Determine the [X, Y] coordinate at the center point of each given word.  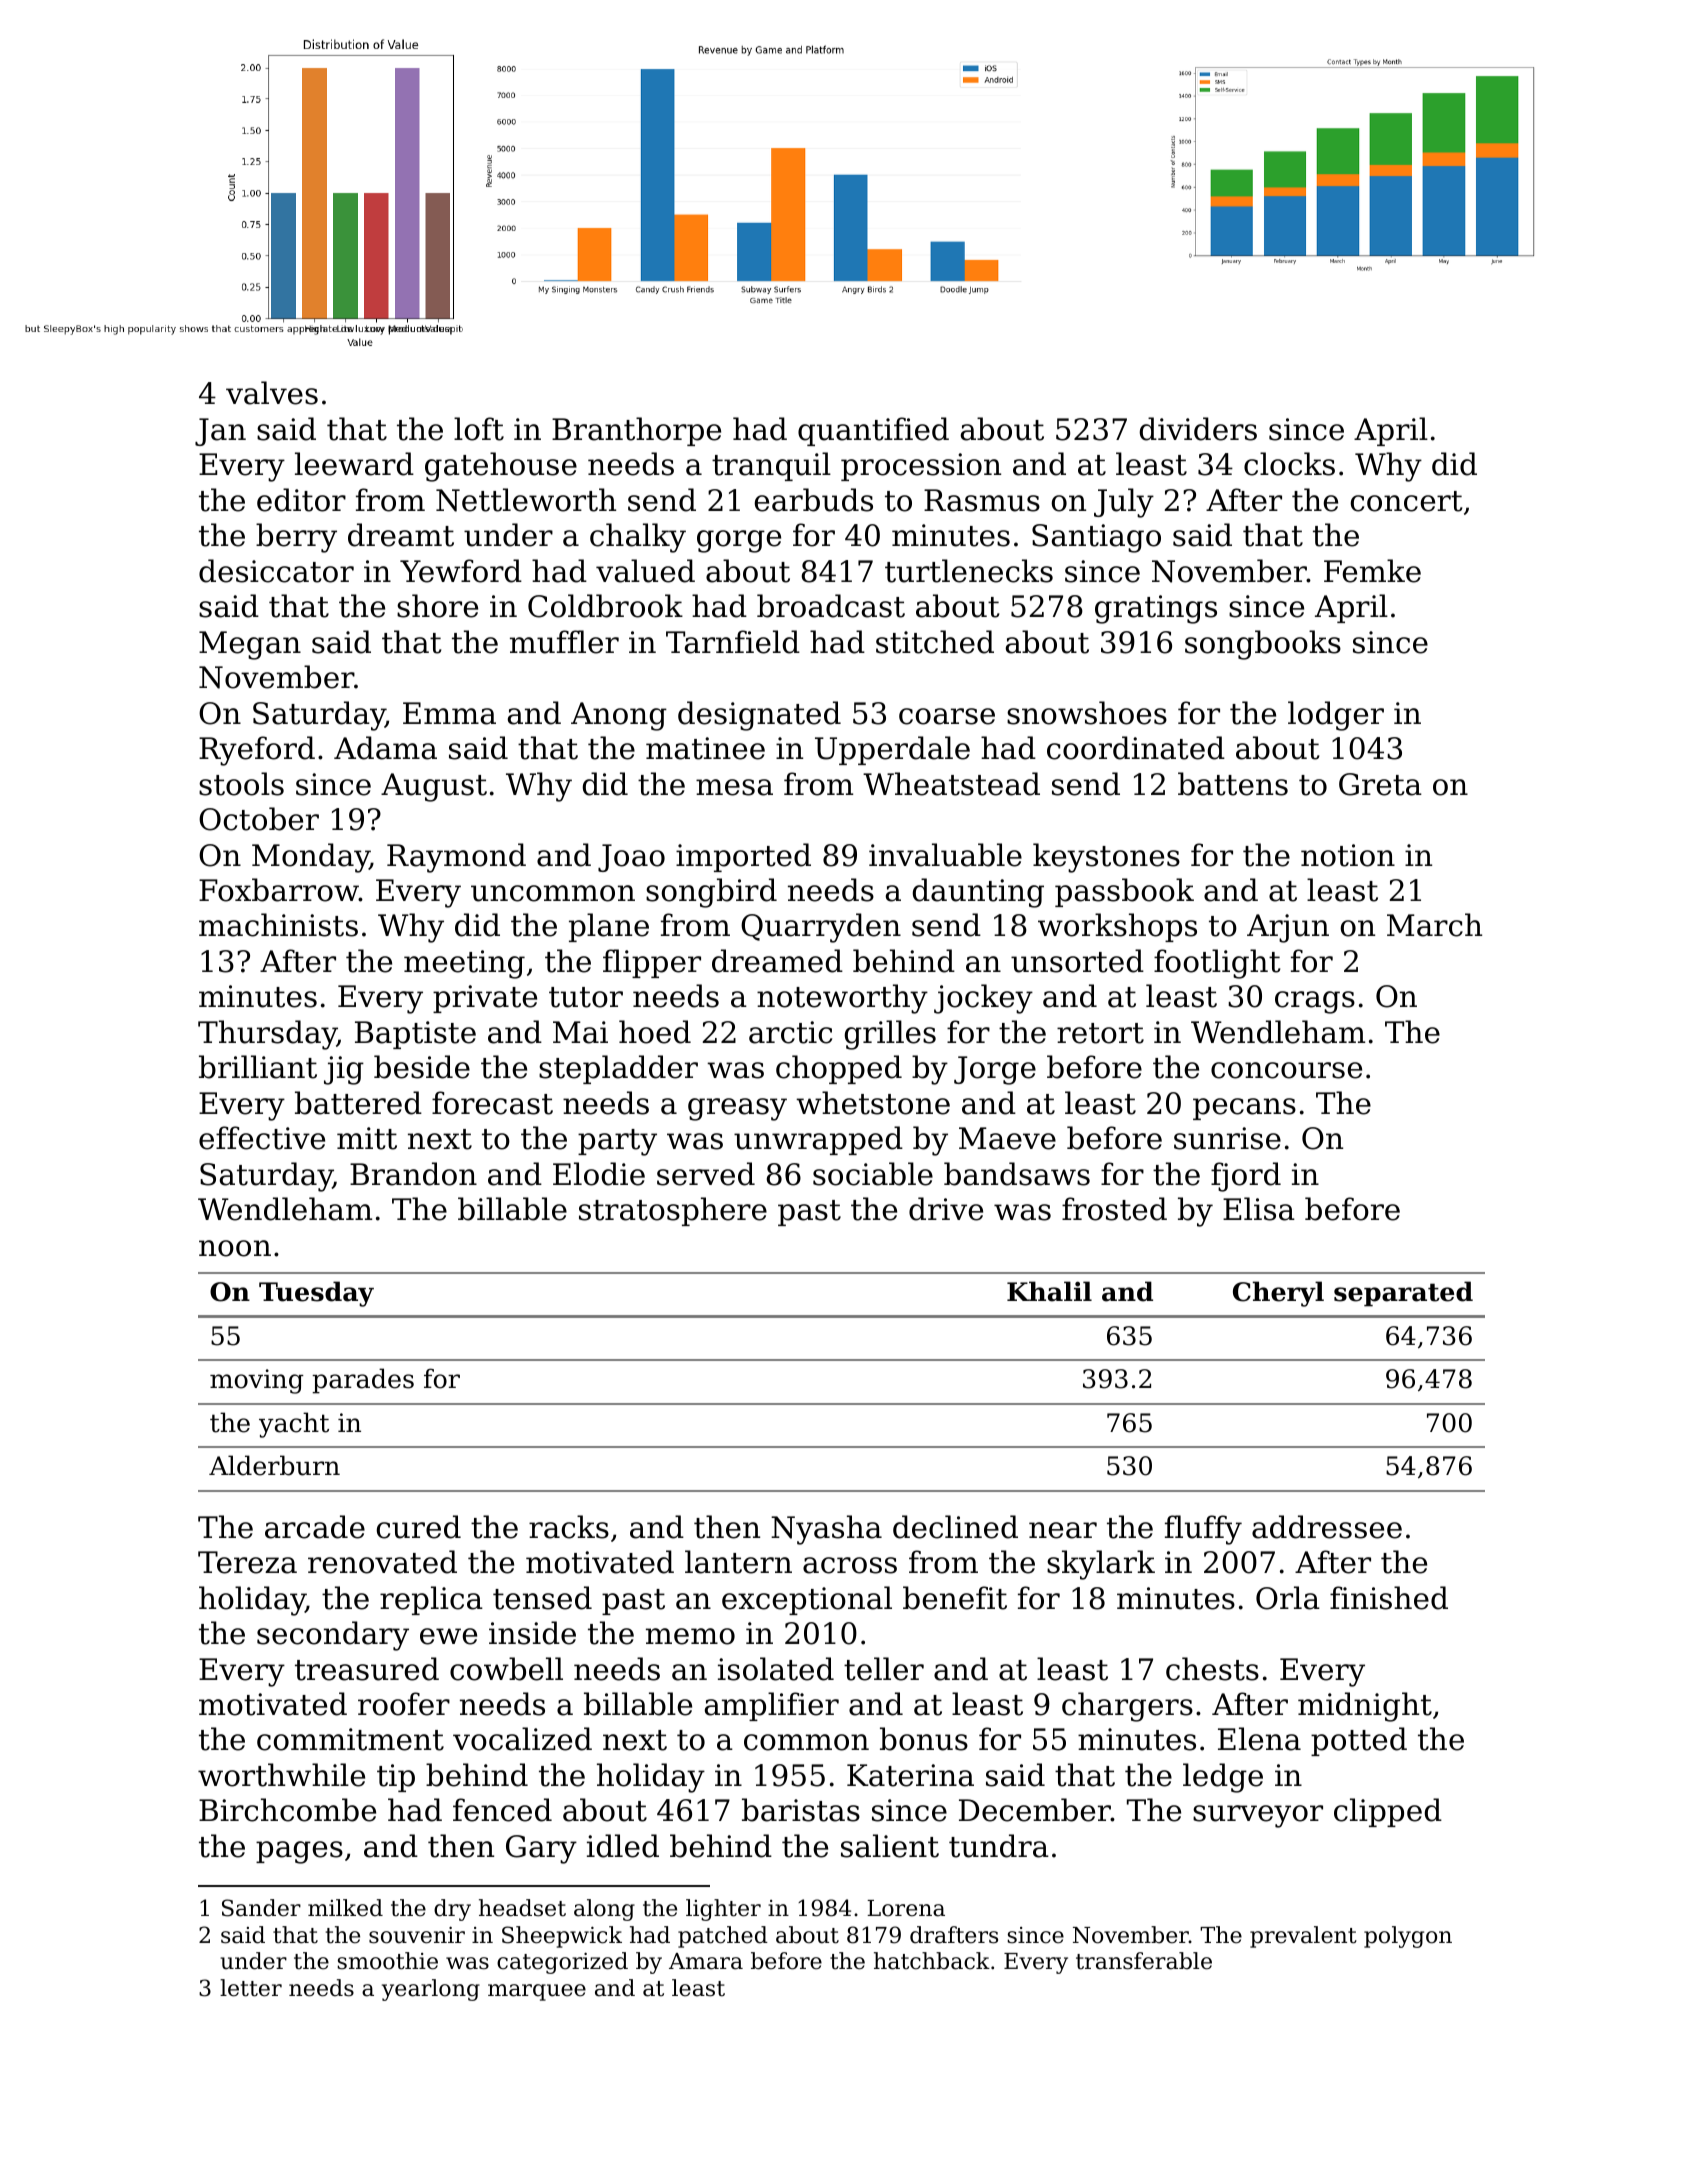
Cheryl [1278, 1294]
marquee [537, 1992]
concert [1406, 501]
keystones [1106, 858]
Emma [449, 713]
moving [257, 1381]
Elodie [599, 1174]
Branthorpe [636, 431]
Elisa [1259, 1209]
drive [946, 1209]
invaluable [945, 855]
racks [569, 1527]
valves [272, 393]
